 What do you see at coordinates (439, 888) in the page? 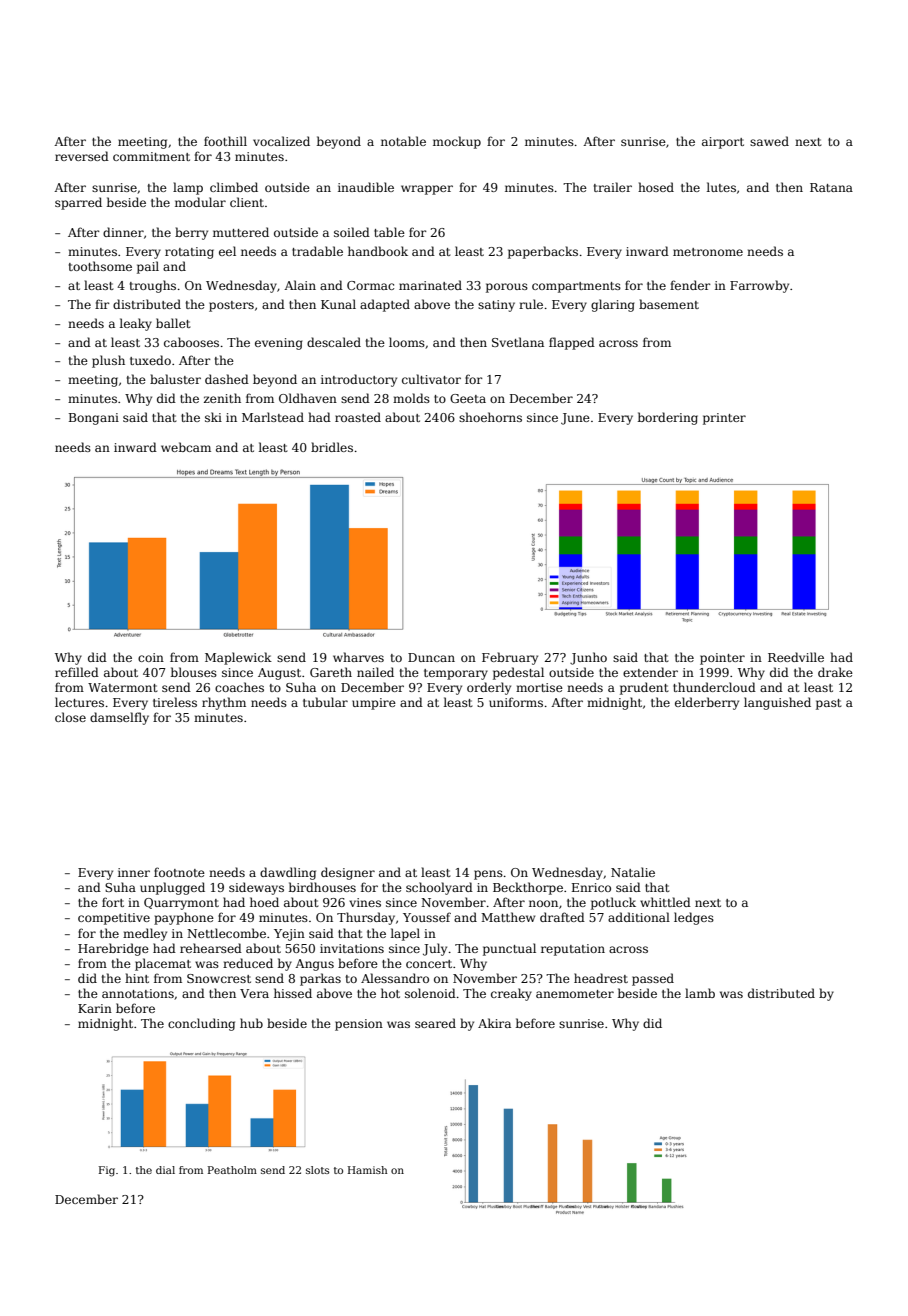
I see `schoolyard` at bounding box center [439, 888].
